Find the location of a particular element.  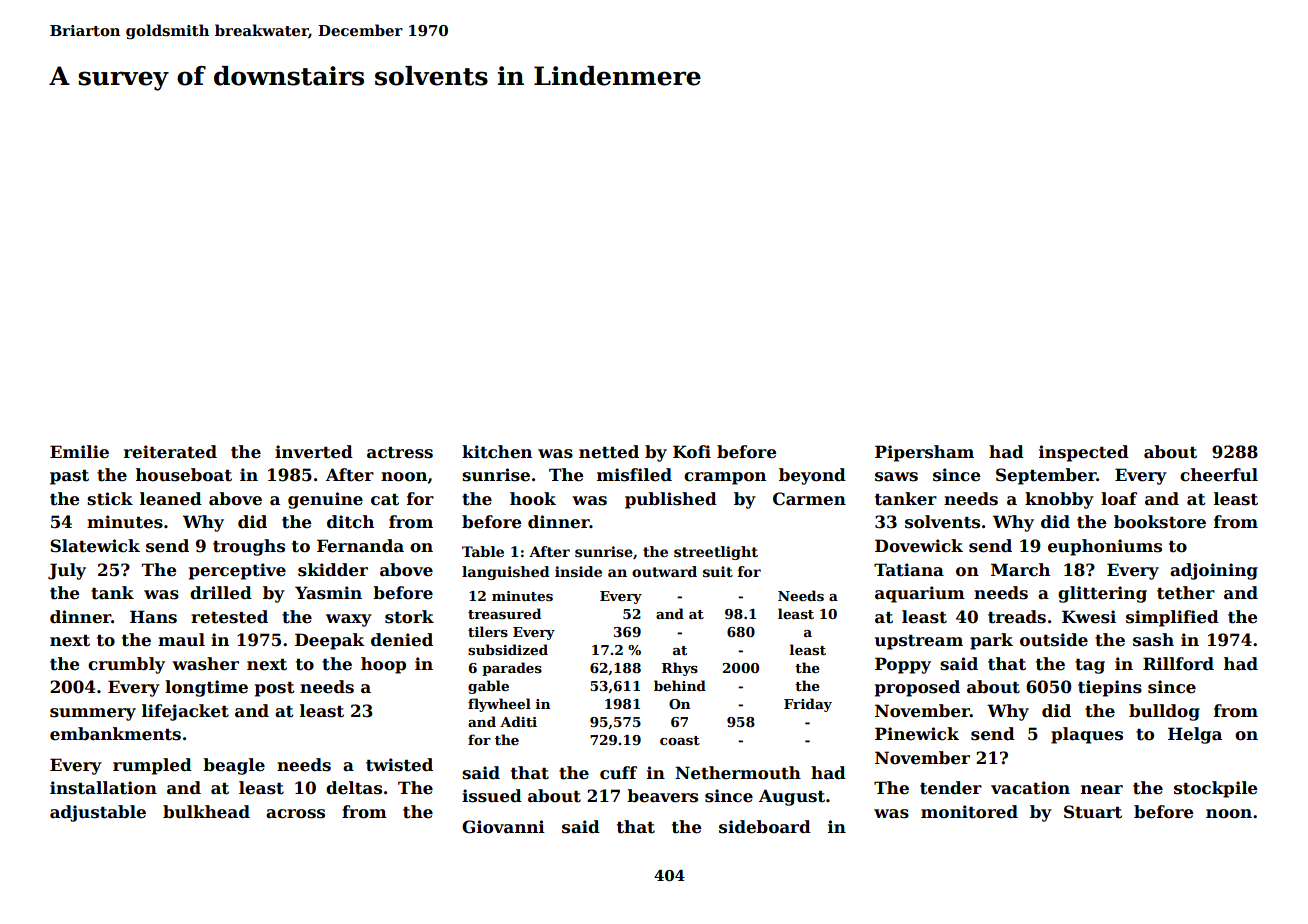

actress is located at coordinates (400, 453).
